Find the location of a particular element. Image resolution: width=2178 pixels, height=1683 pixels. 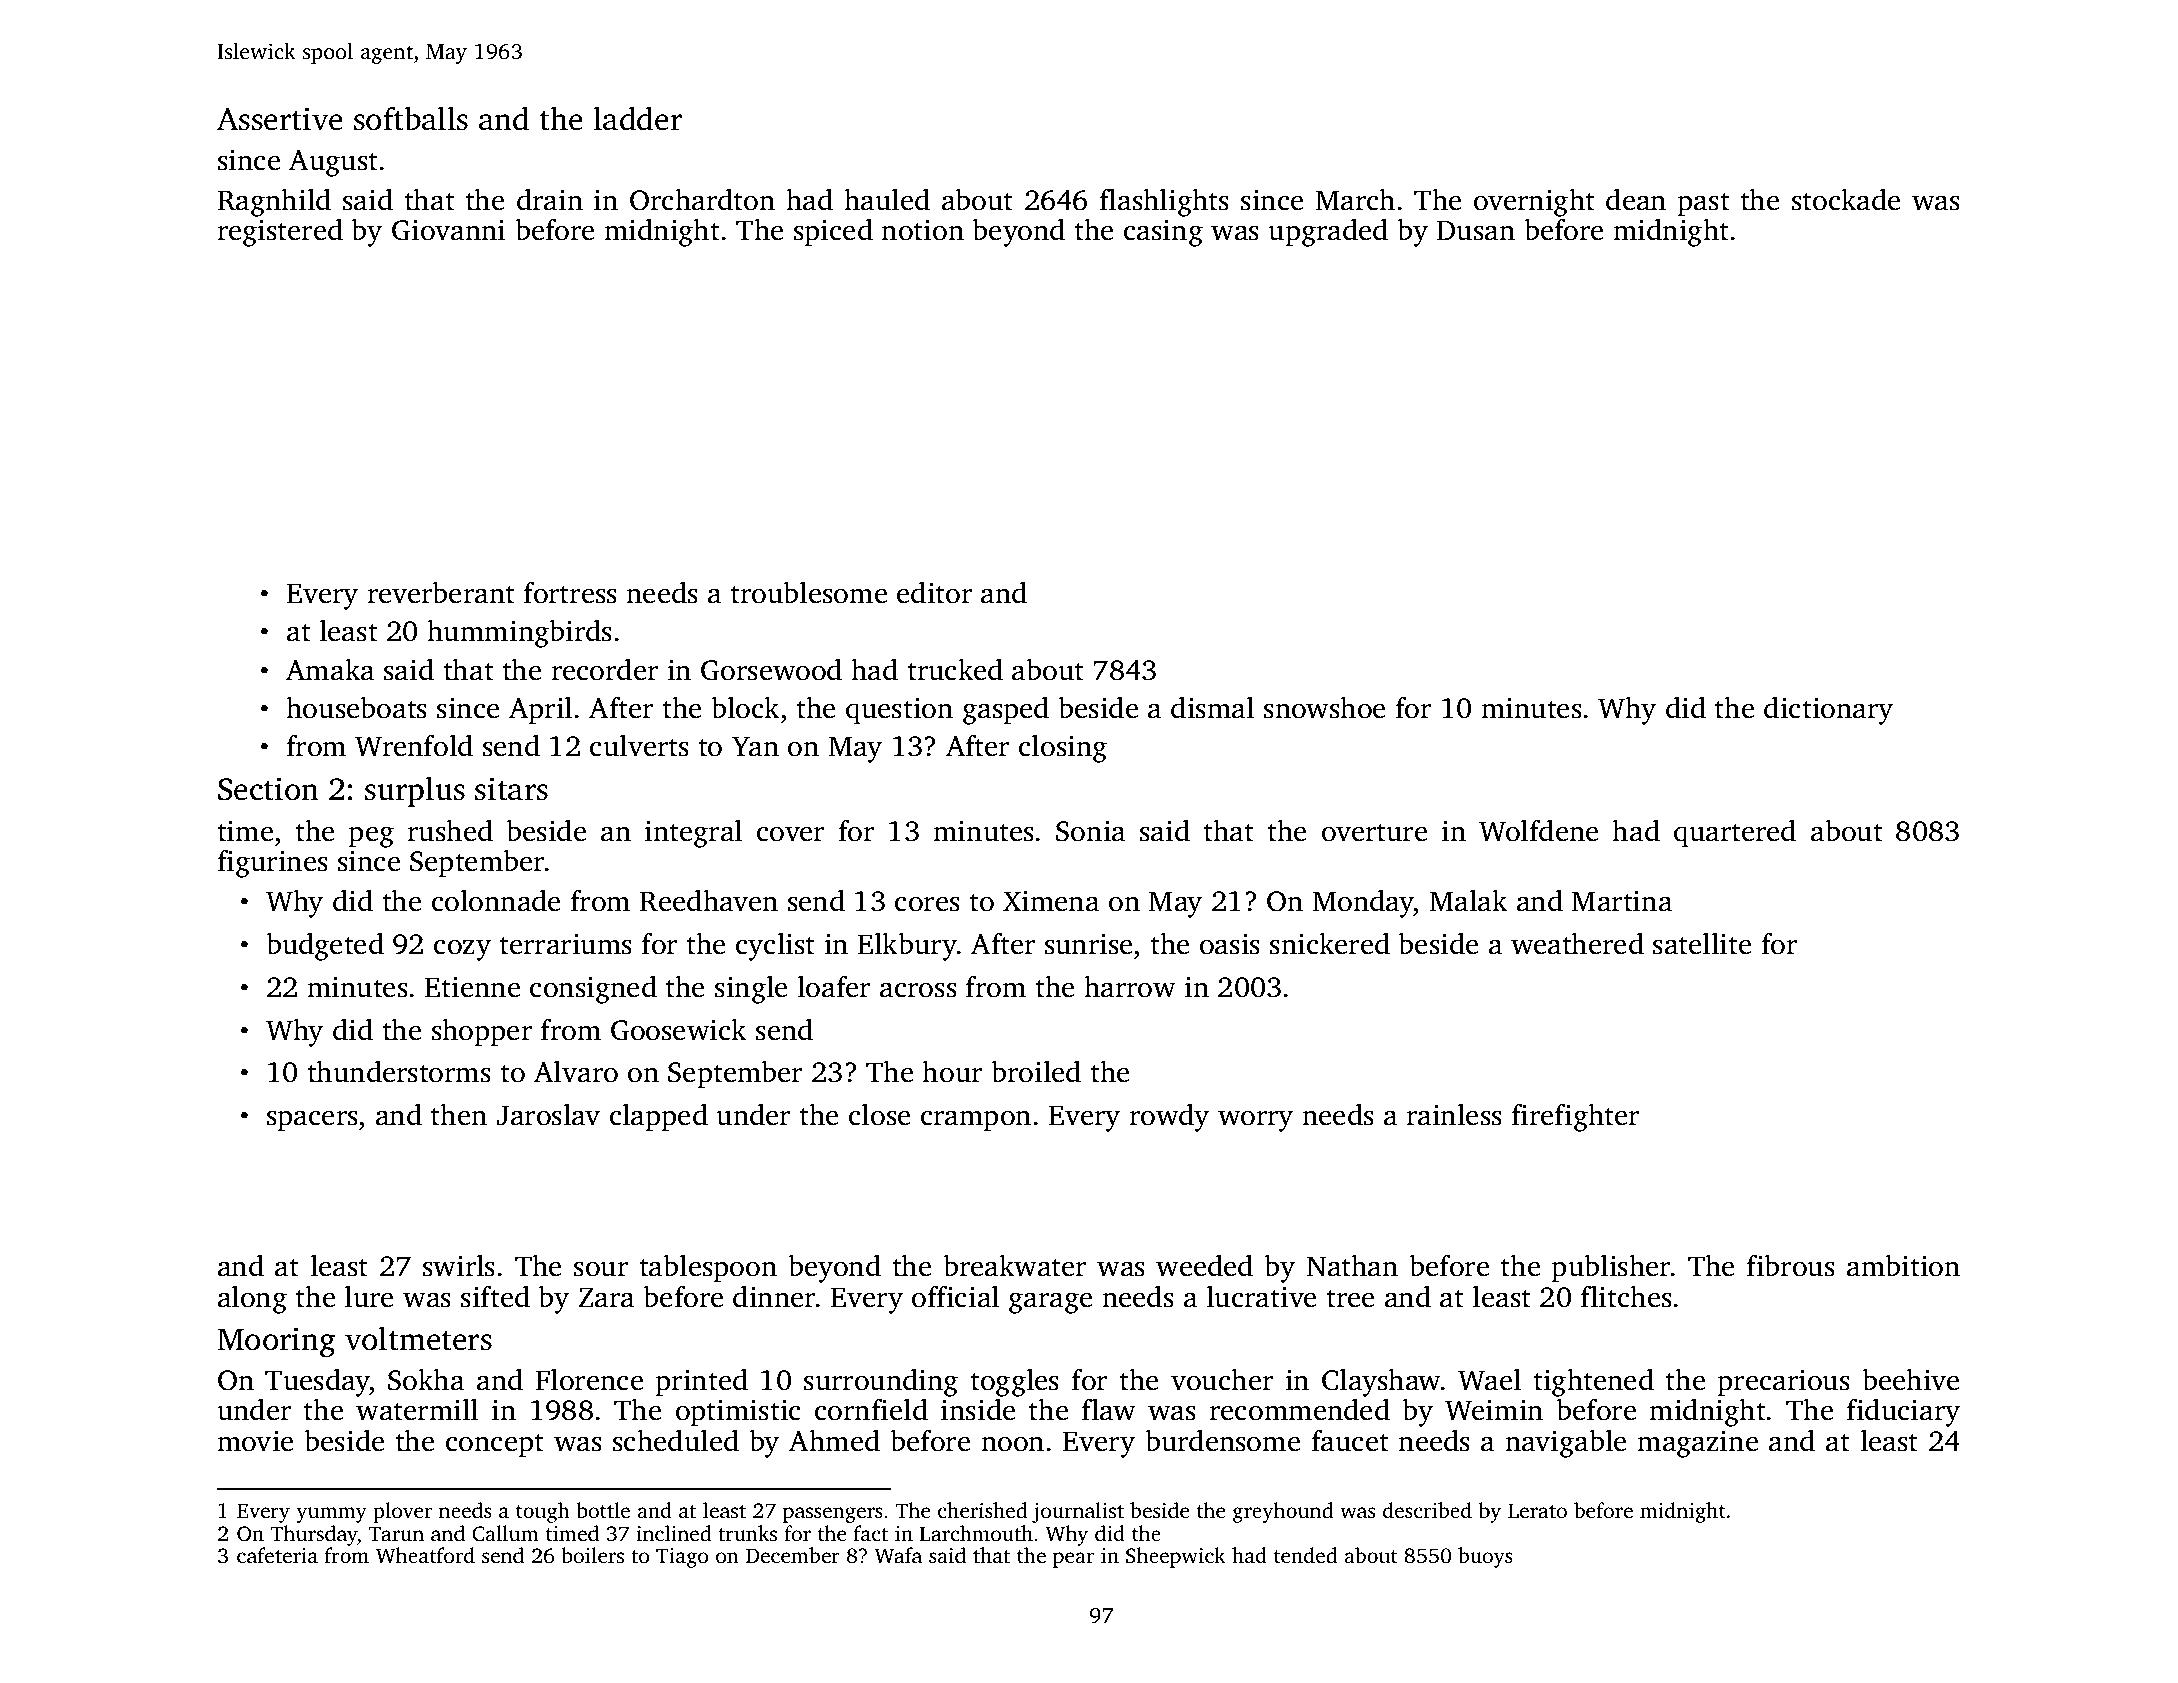

concept is located at coordinates (495, 1445).
